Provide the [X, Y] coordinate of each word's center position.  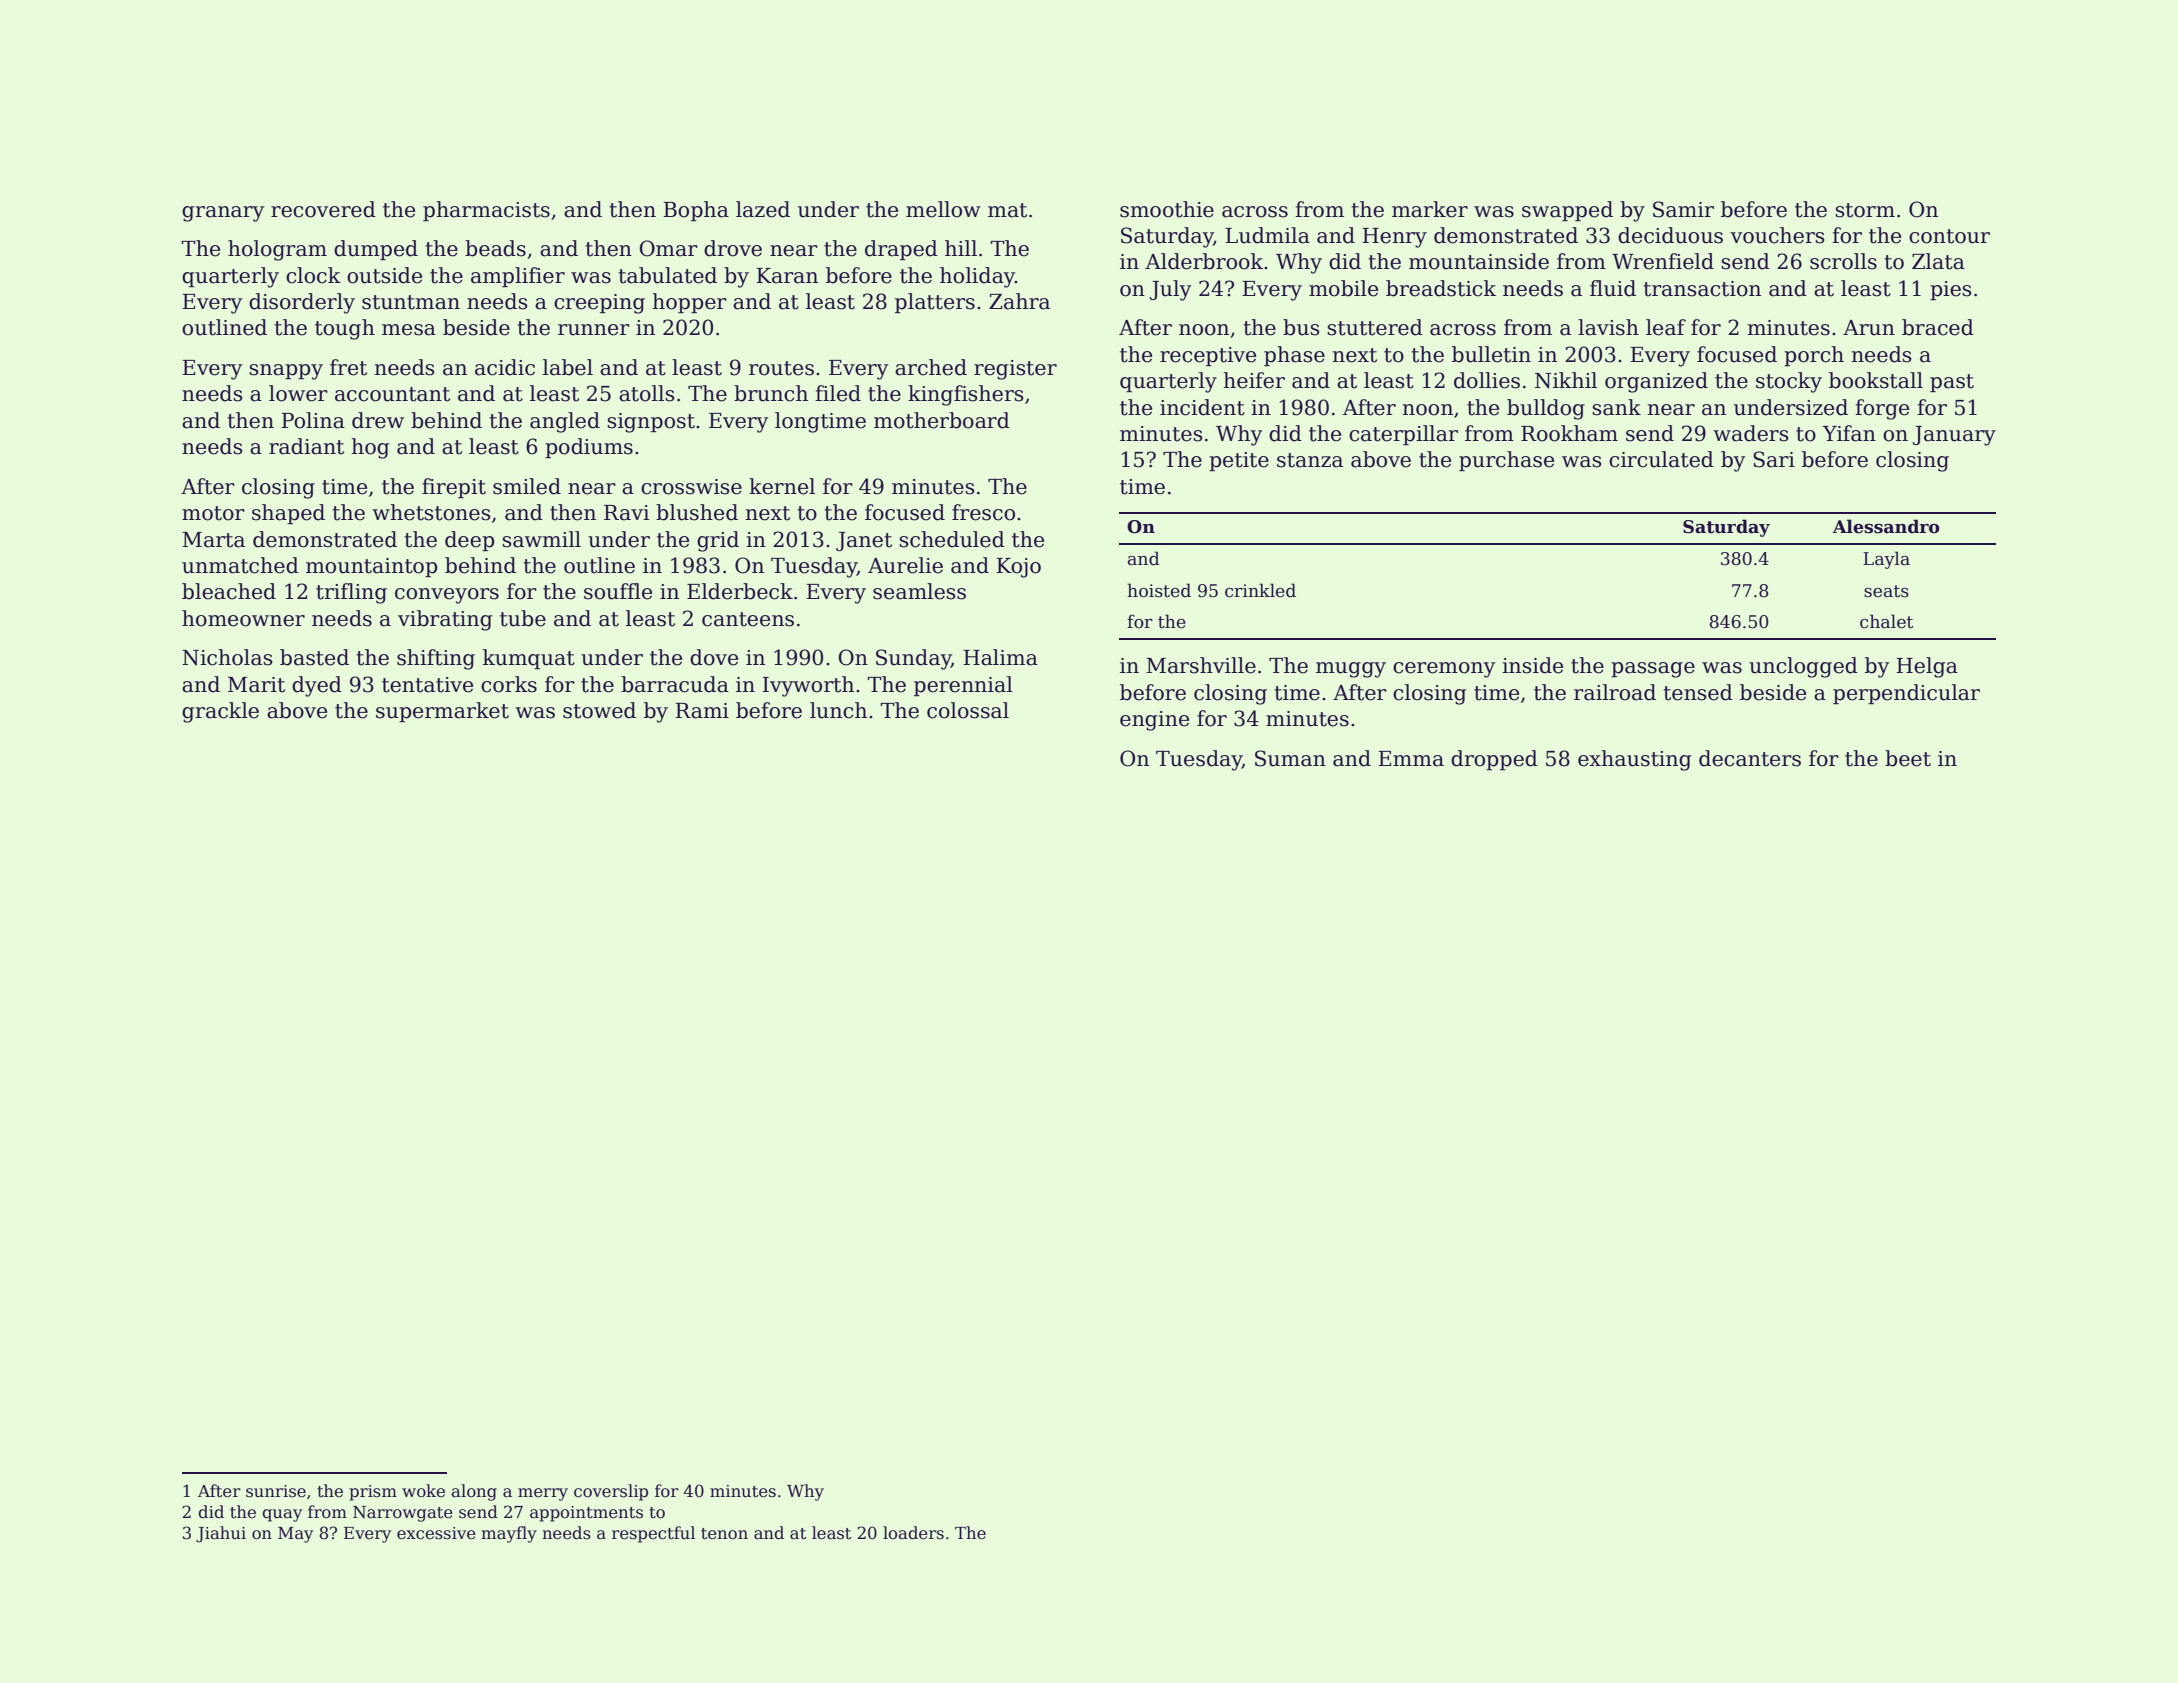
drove [733, 248]
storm [1865, 210]
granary [223, 214]
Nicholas [227, 657]
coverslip [611, 1492]
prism [373, 1493]
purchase [1506, 461]
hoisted [1159, 590]
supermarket [442, 712]
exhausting [1634, 760]
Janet [864, 541]
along [474, 1492]
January [1954, 436]
